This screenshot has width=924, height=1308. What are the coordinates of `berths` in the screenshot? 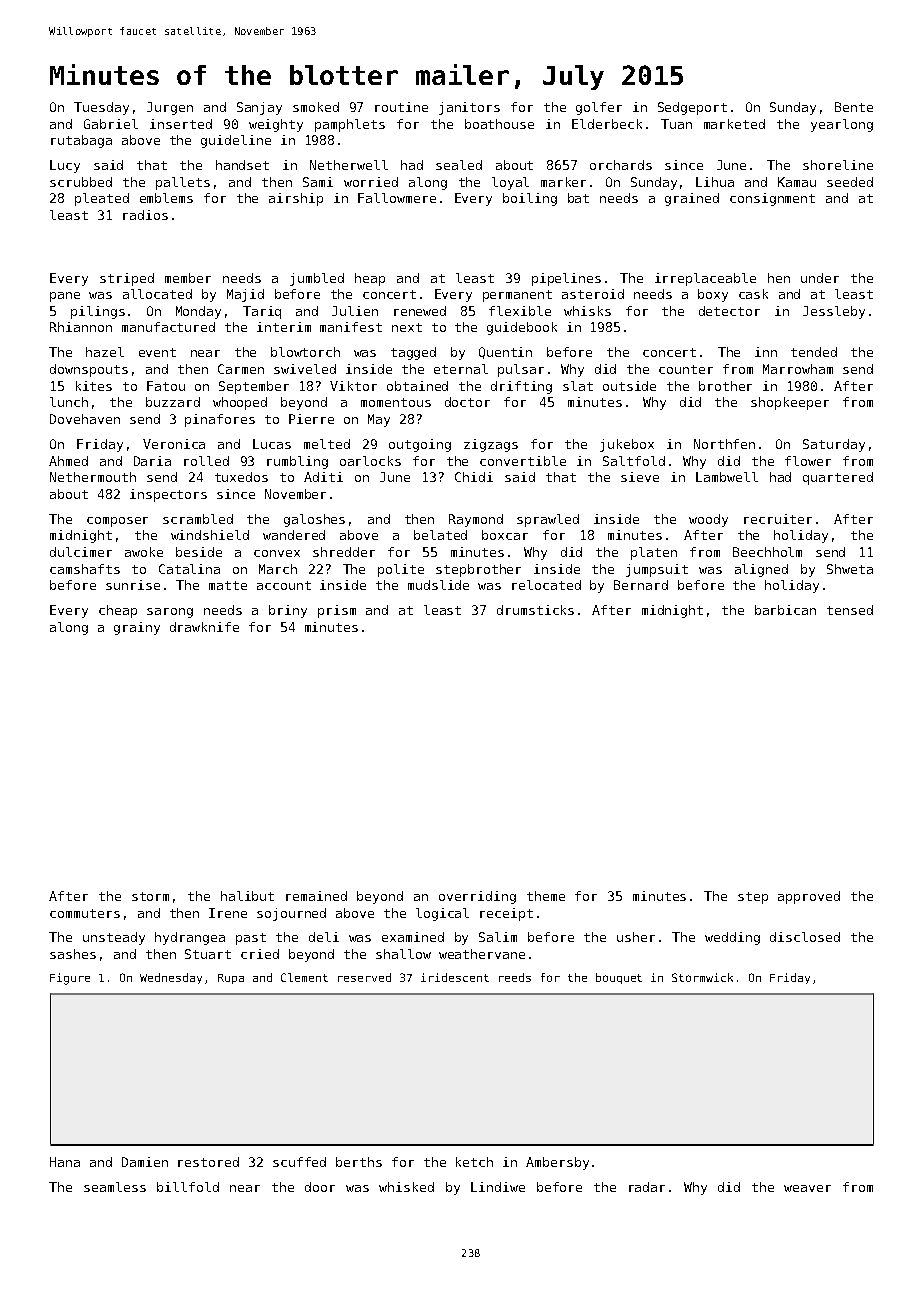 It's located at (359, 1162).
